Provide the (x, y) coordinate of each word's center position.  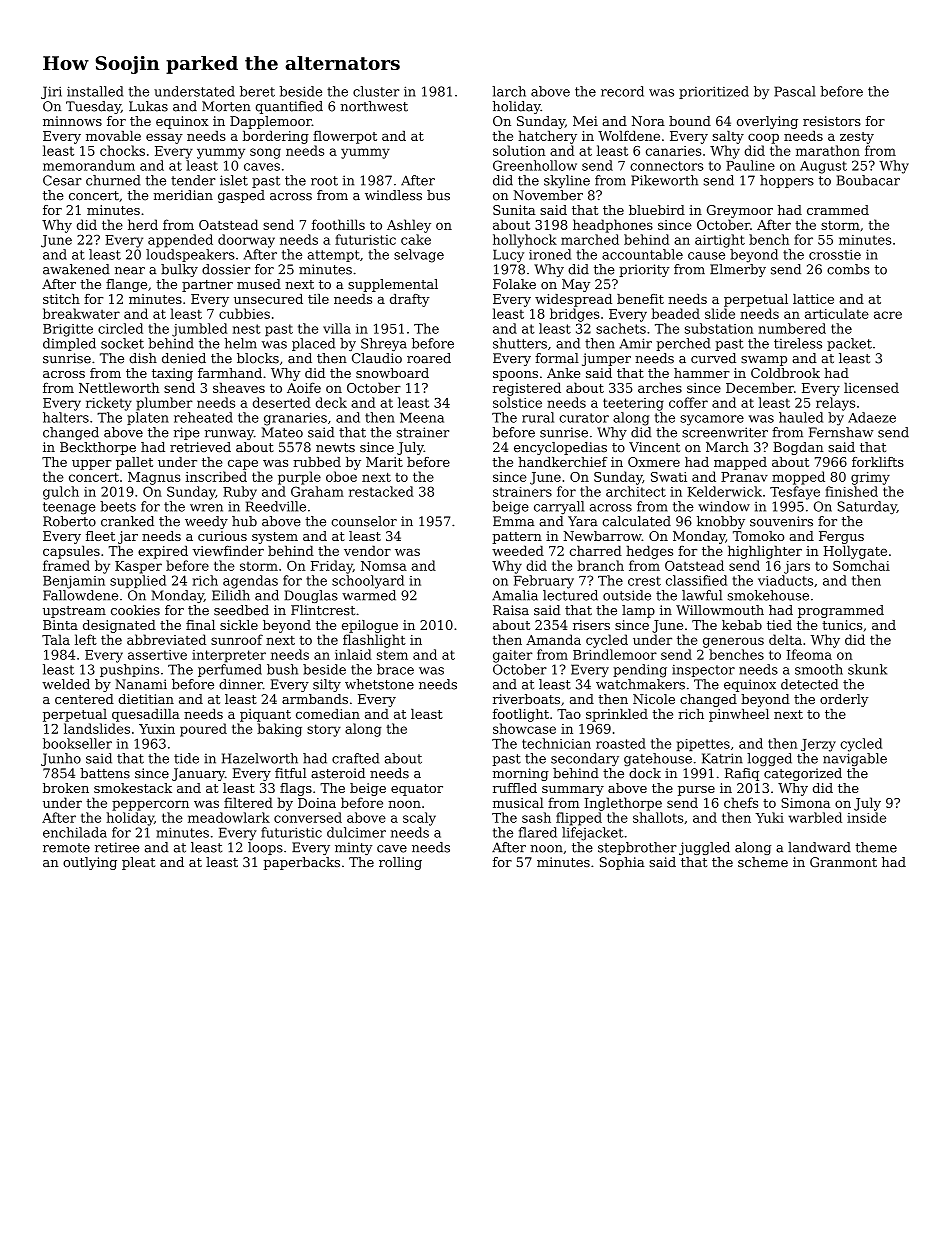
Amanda (553, 639)
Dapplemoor (271, 122)
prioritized (714, 92)
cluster (376, 91)
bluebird (657, 210)
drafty (410, 300)
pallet (134, 463)
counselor (364, 521)
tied (779, 625)
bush (282, 669)
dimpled (69, 344)
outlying (90, 863)
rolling (400, 863)
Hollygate (855, 552)
